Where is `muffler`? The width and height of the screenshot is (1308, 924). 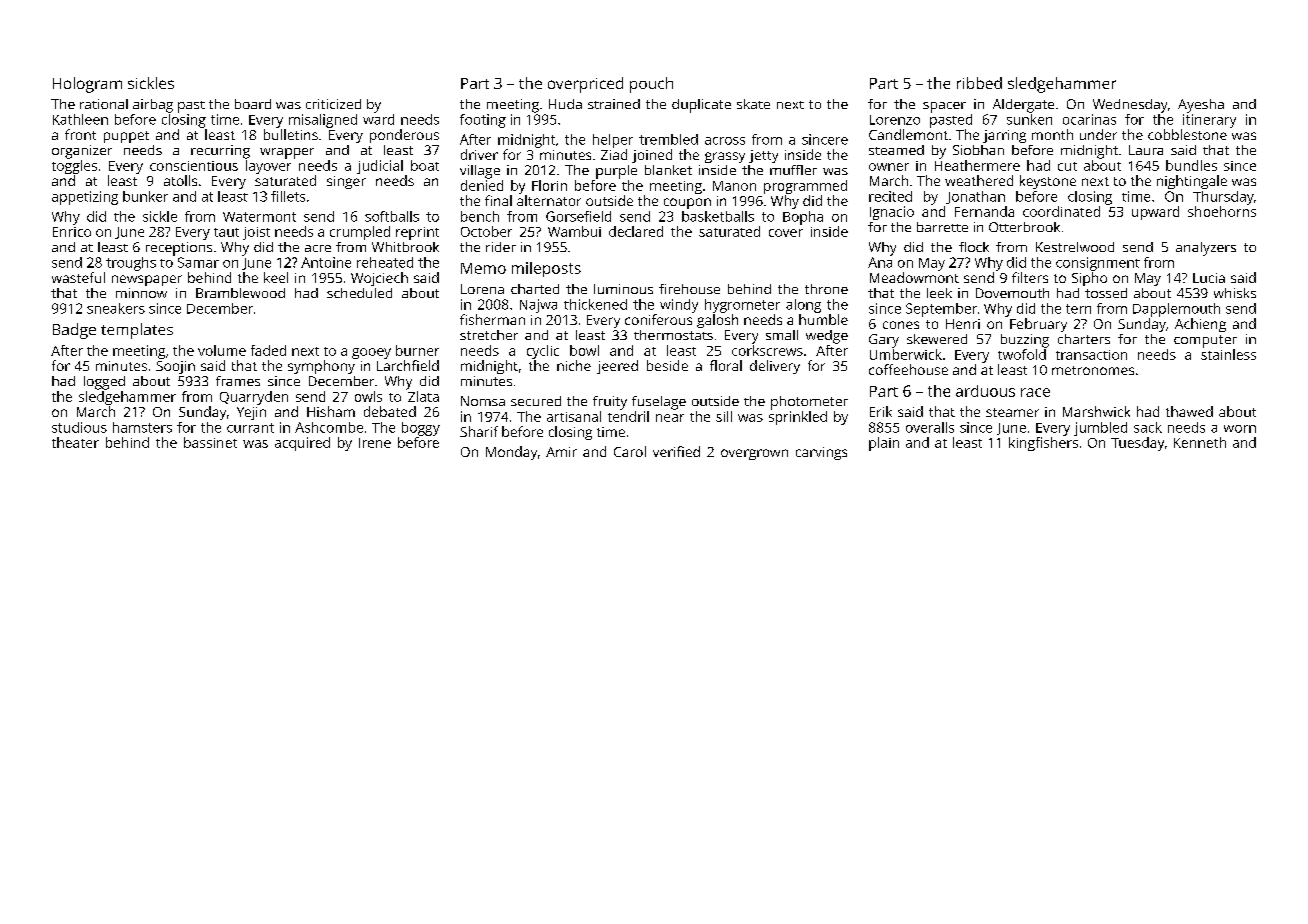
muffler is located at coordinates (793, 170).
